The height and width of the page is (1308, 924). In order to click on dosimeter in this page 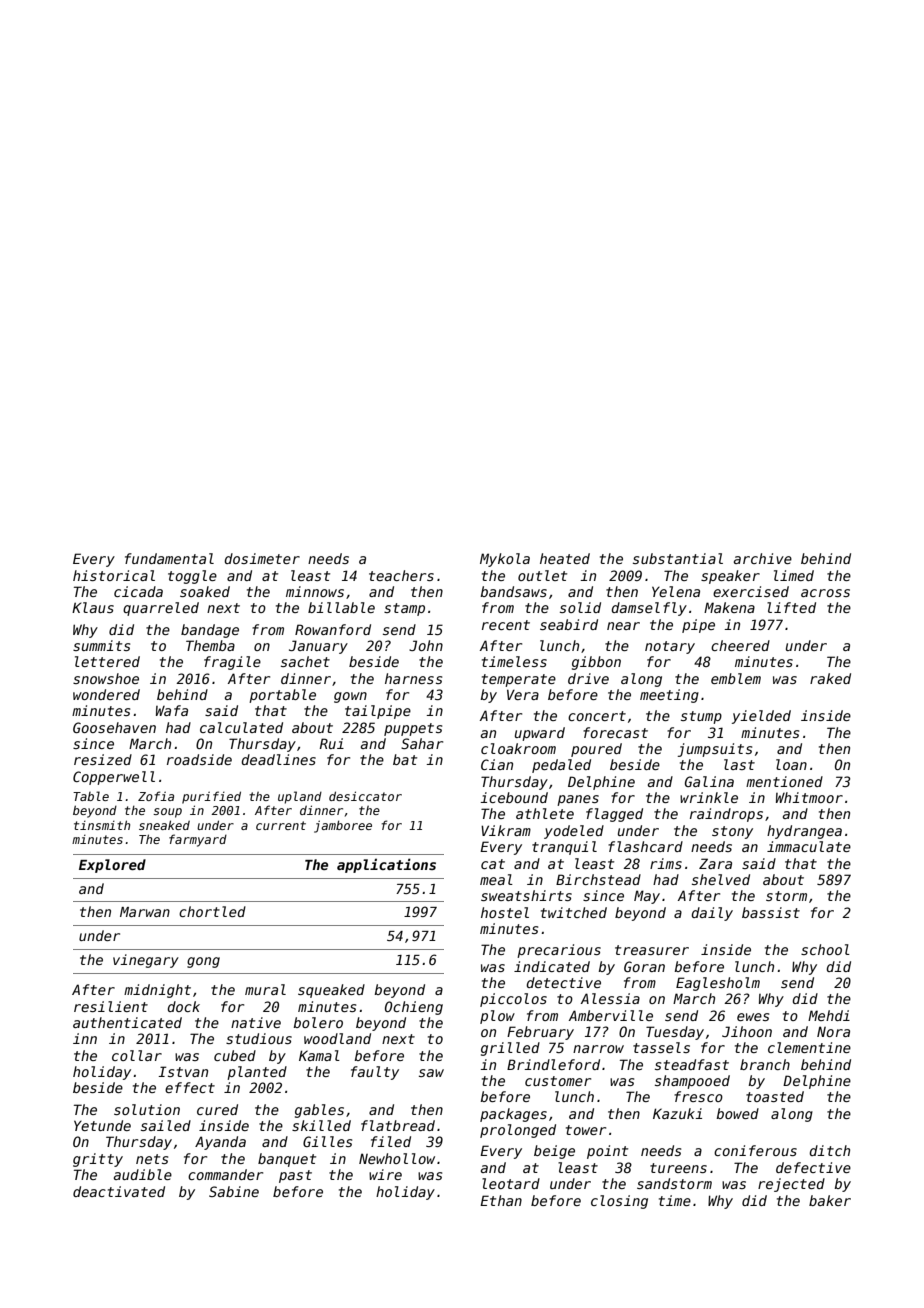, I will do `click(262, 558)`.
